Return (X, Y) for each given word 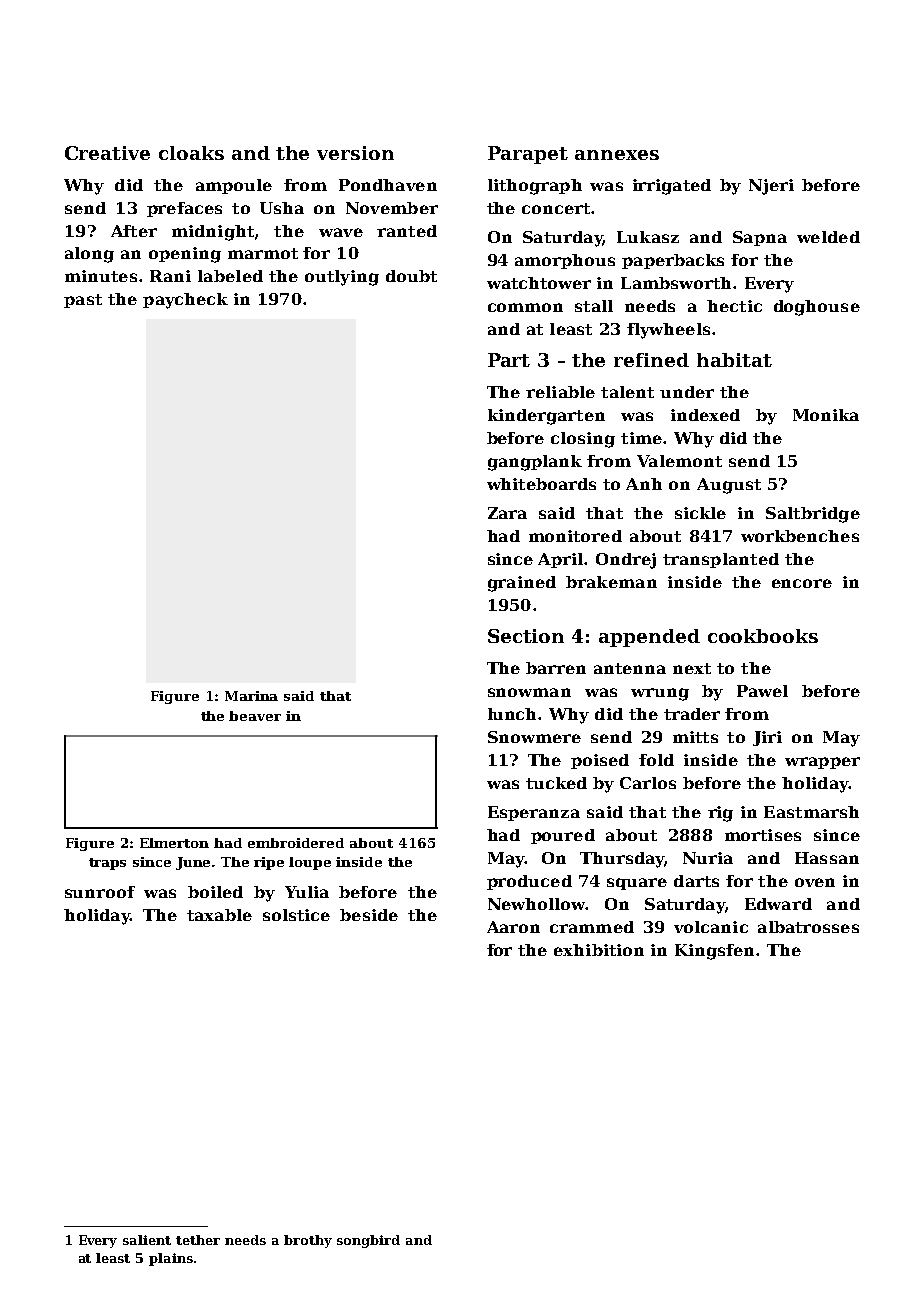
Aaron (513, 927)
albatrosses (808, 927)
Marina (251, 696)
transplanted (721, 560)
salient (147, 1240)
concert (556, 208)
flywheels (668, 331)
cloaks (191, 153)
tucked (556, 783)
